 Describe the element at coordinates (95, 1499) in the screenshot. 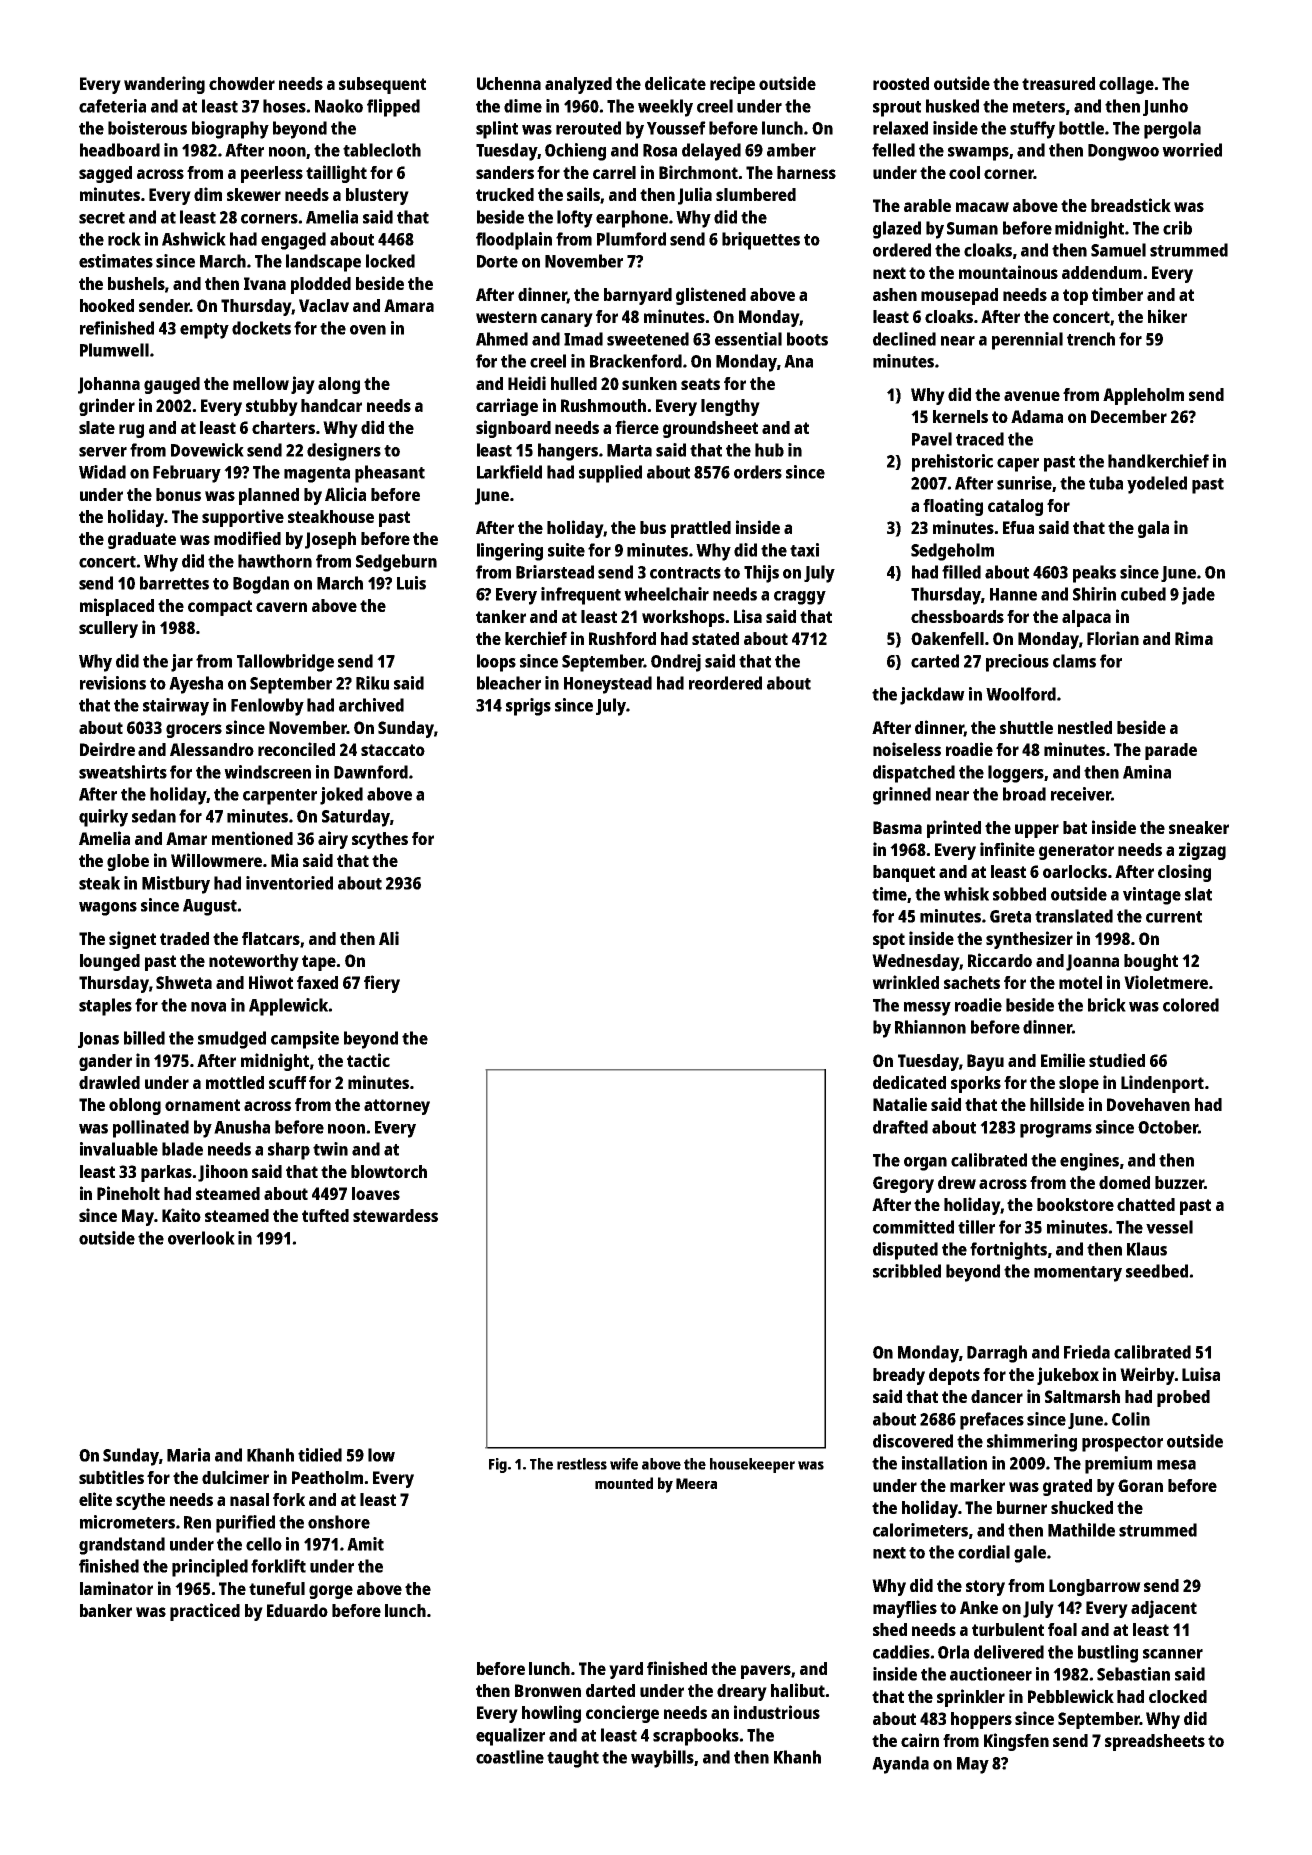

I see `elite` at that location.
